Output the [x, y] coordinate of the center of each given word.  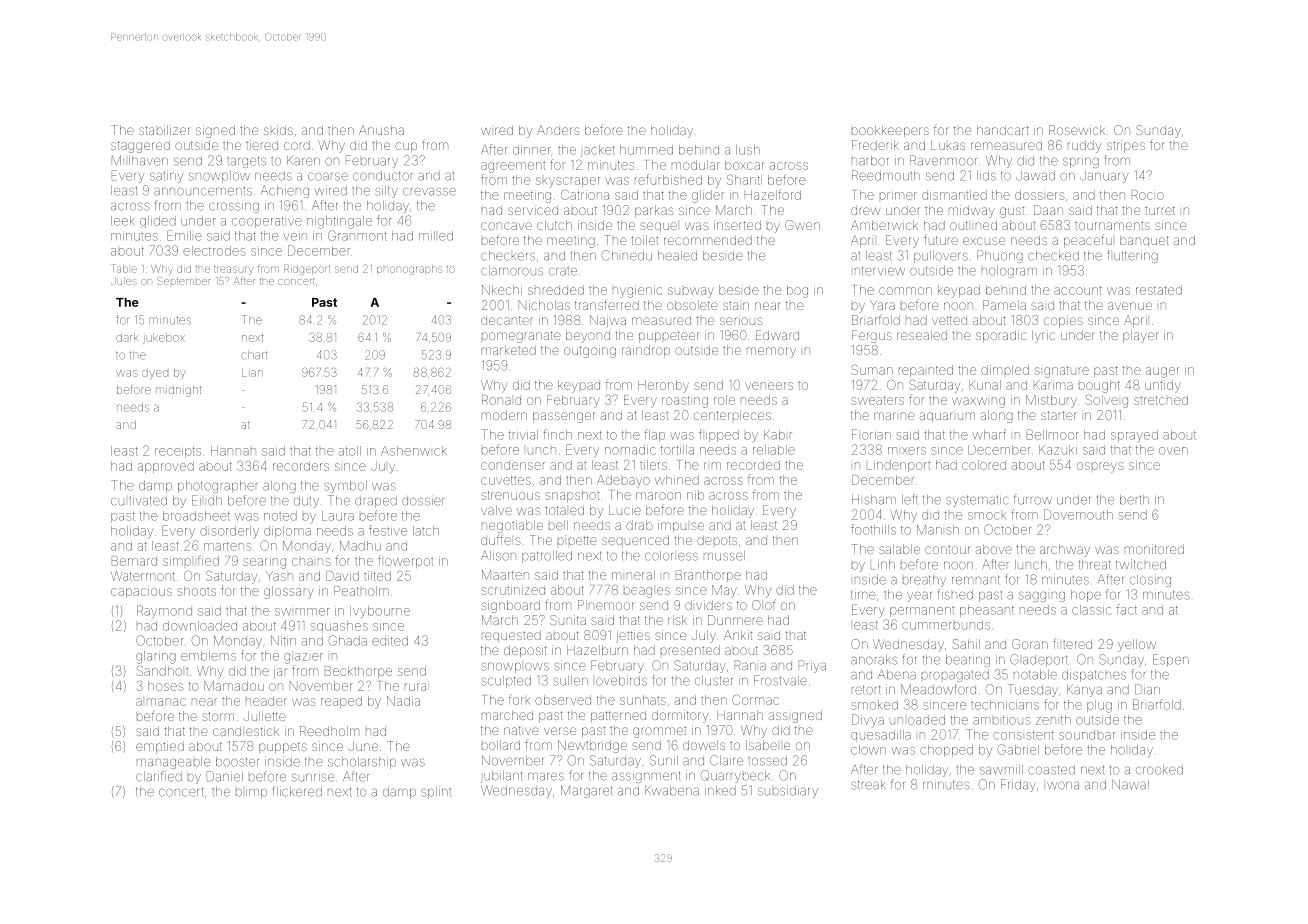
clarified [159, 776]
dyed [155, 373]
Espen [1171, 660]
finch [557, 434]
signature [1062, 372]
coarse [328, 176]
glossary [289, 592]
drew [865, 211]
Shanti [744, 180]
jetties [633, 636]
